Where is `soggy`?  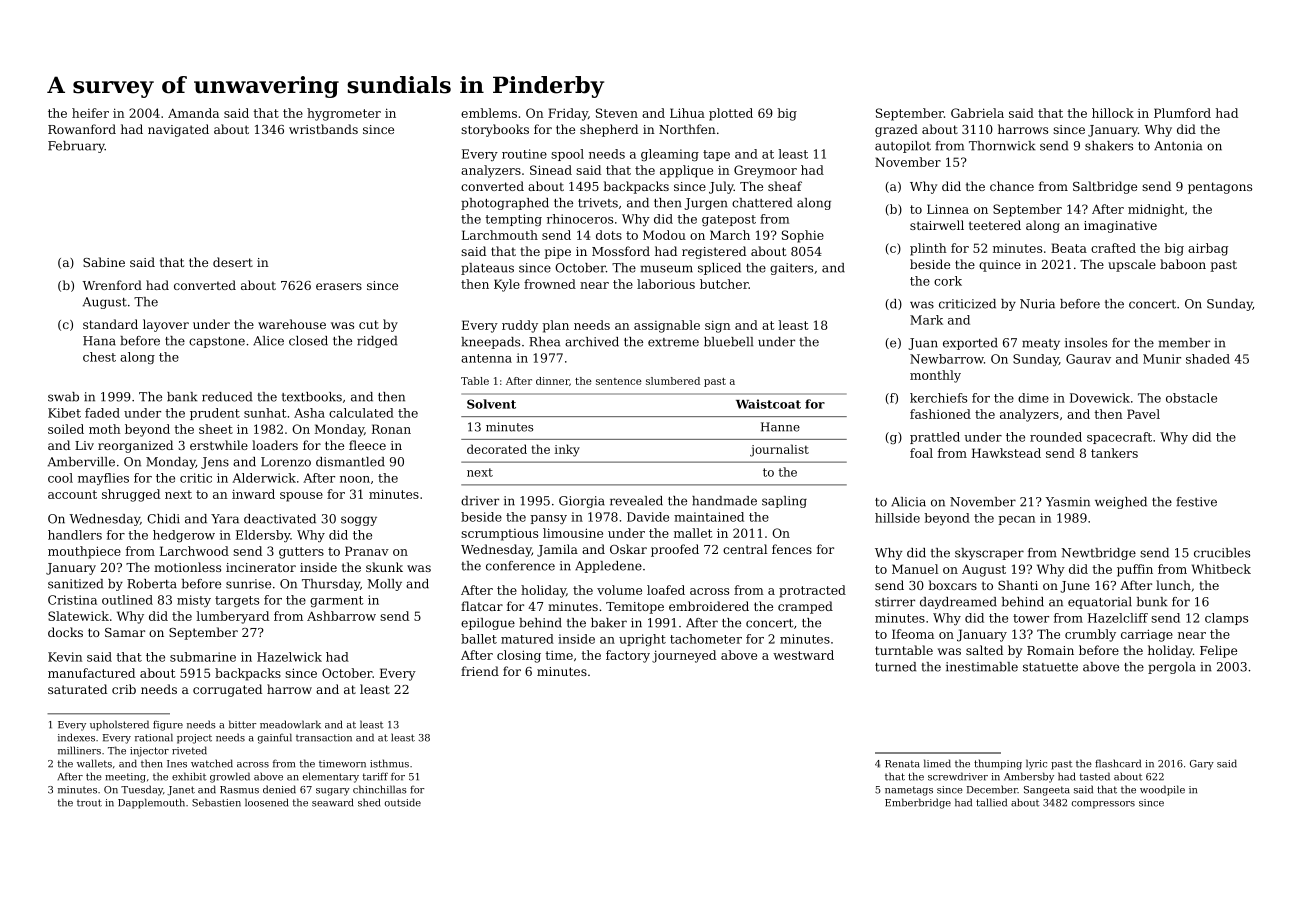
soggy is located at coordinates (359, 521).
